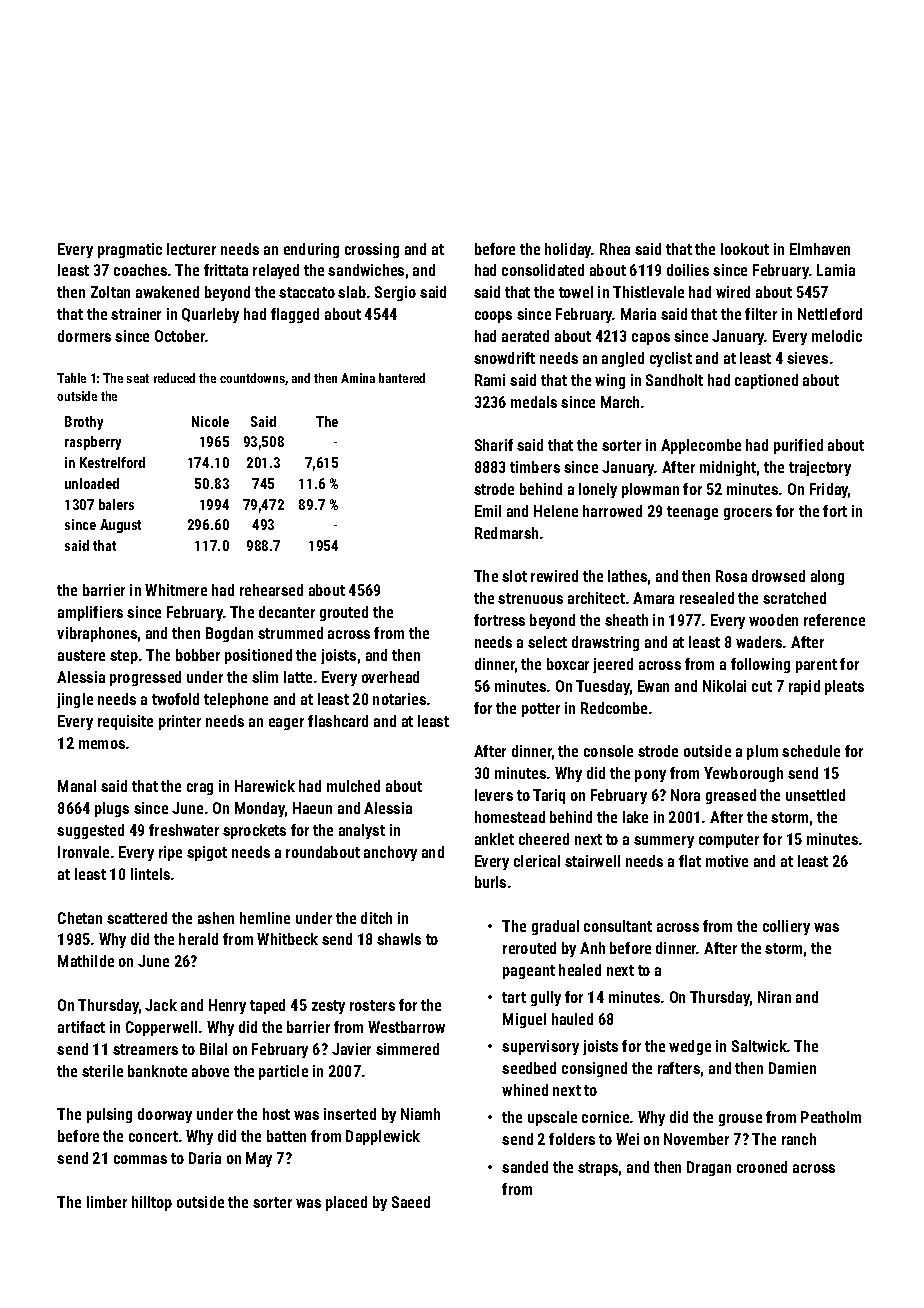 This document has width=924, height=1308. What do you see at coordinates (568, 664) in the document?
I see `boxcar` at bounding box center [568, 664].
